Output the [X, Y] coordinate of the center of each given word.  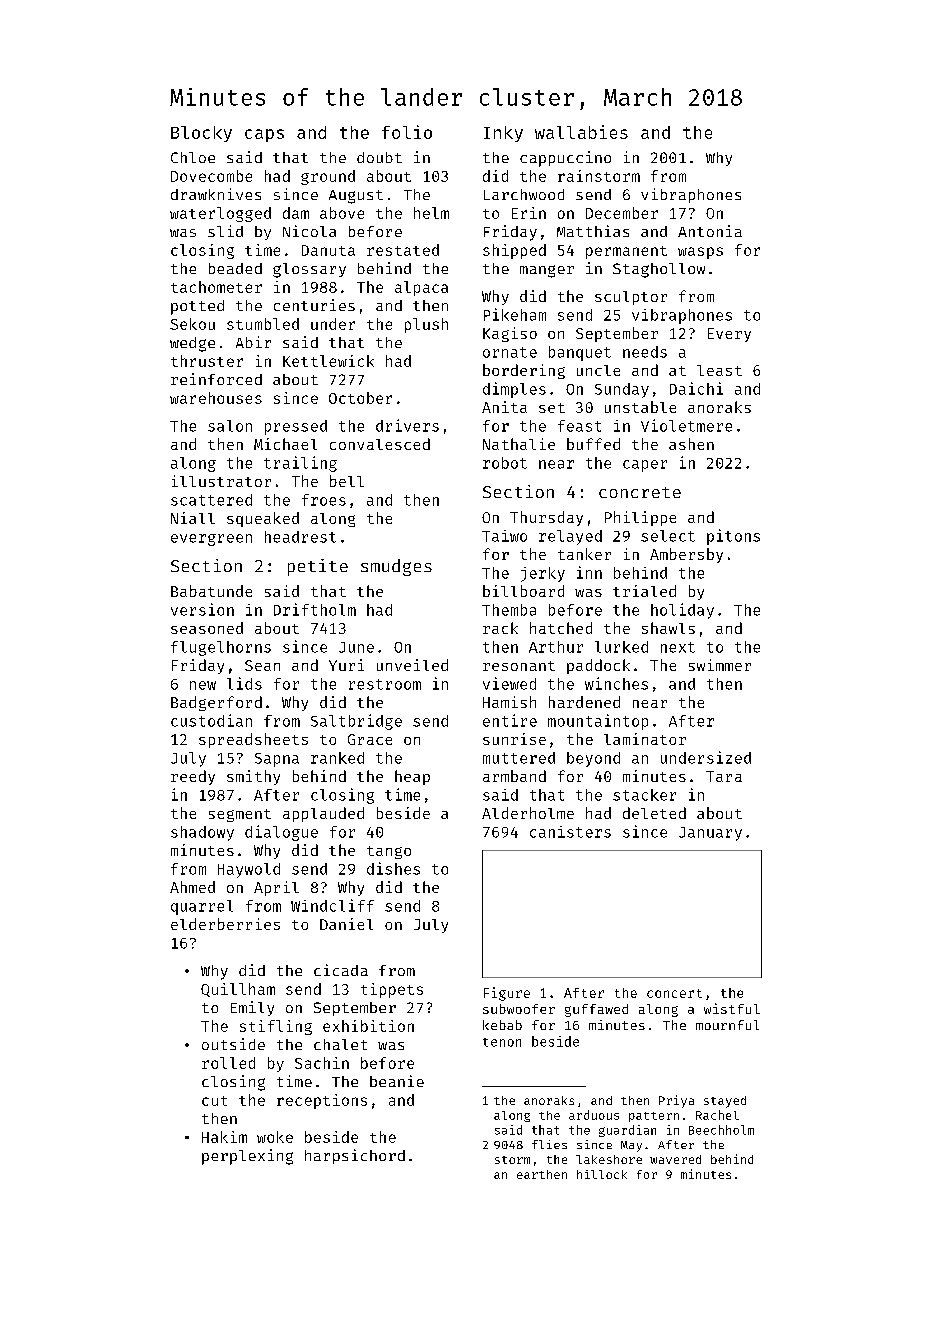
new [203, 685]
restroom [385, 684]
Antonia [710, 231]
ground [328, 177]
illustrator [221, 481]
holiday [682, 611]
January [710, 834]
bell [347, 481]
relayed [570, 537]
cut [214, 1101]
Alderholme [528, 813]
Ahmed [192, 887]
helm [431, 213]
